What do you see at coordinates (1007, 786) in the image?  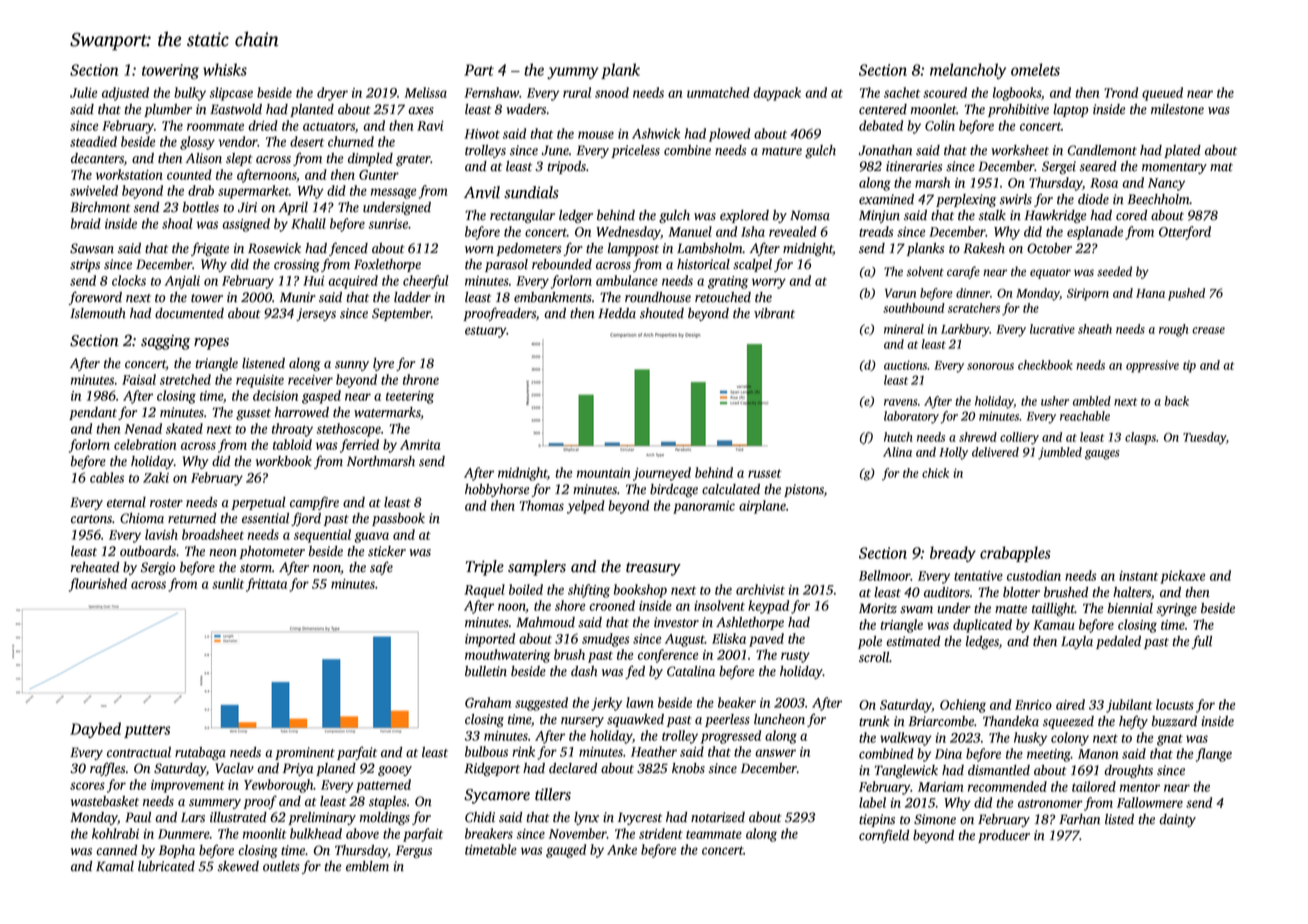 I see `recommended` at bounding box center [1007, 786].
